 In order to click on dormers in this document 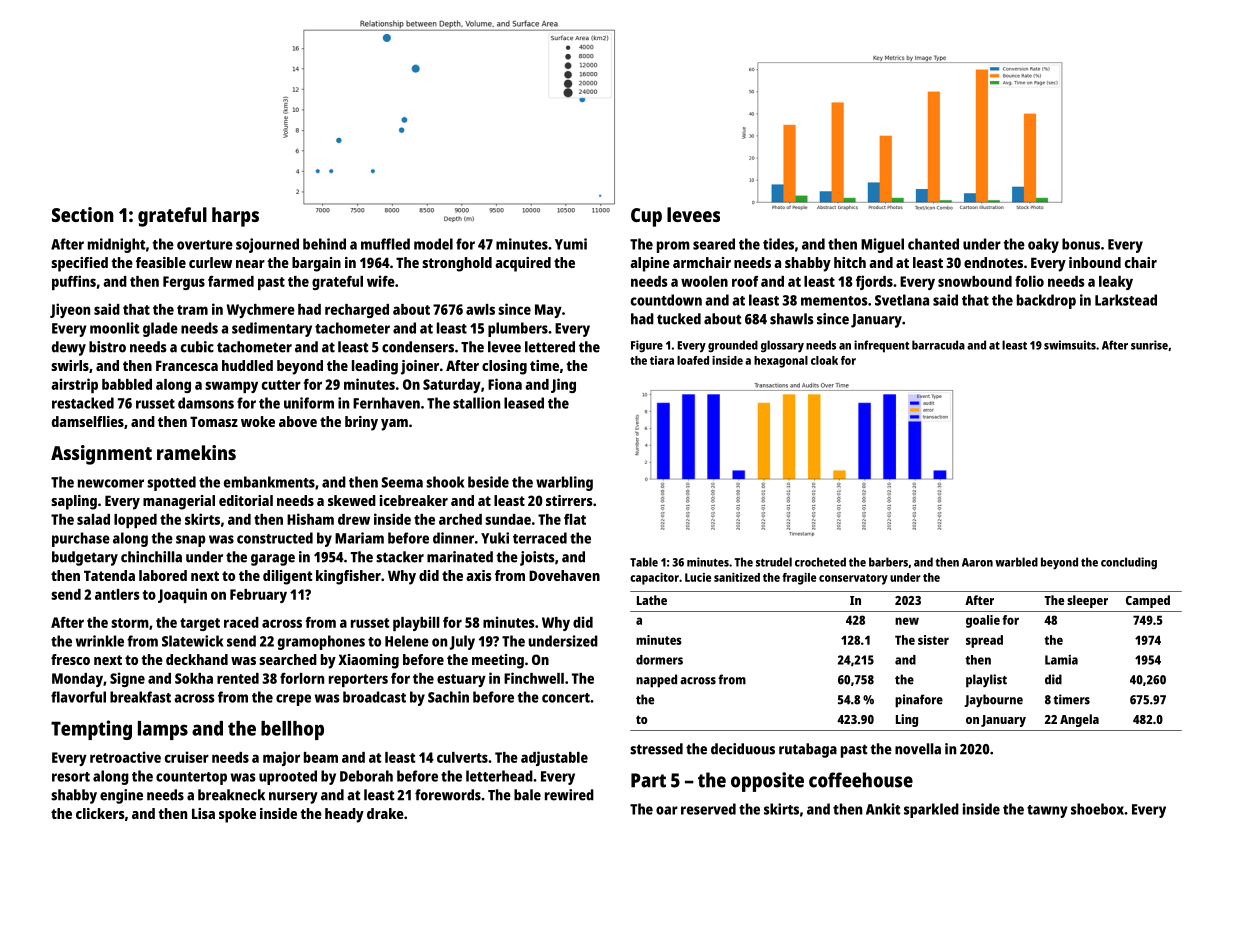, I will do `click(659, 660)`.
